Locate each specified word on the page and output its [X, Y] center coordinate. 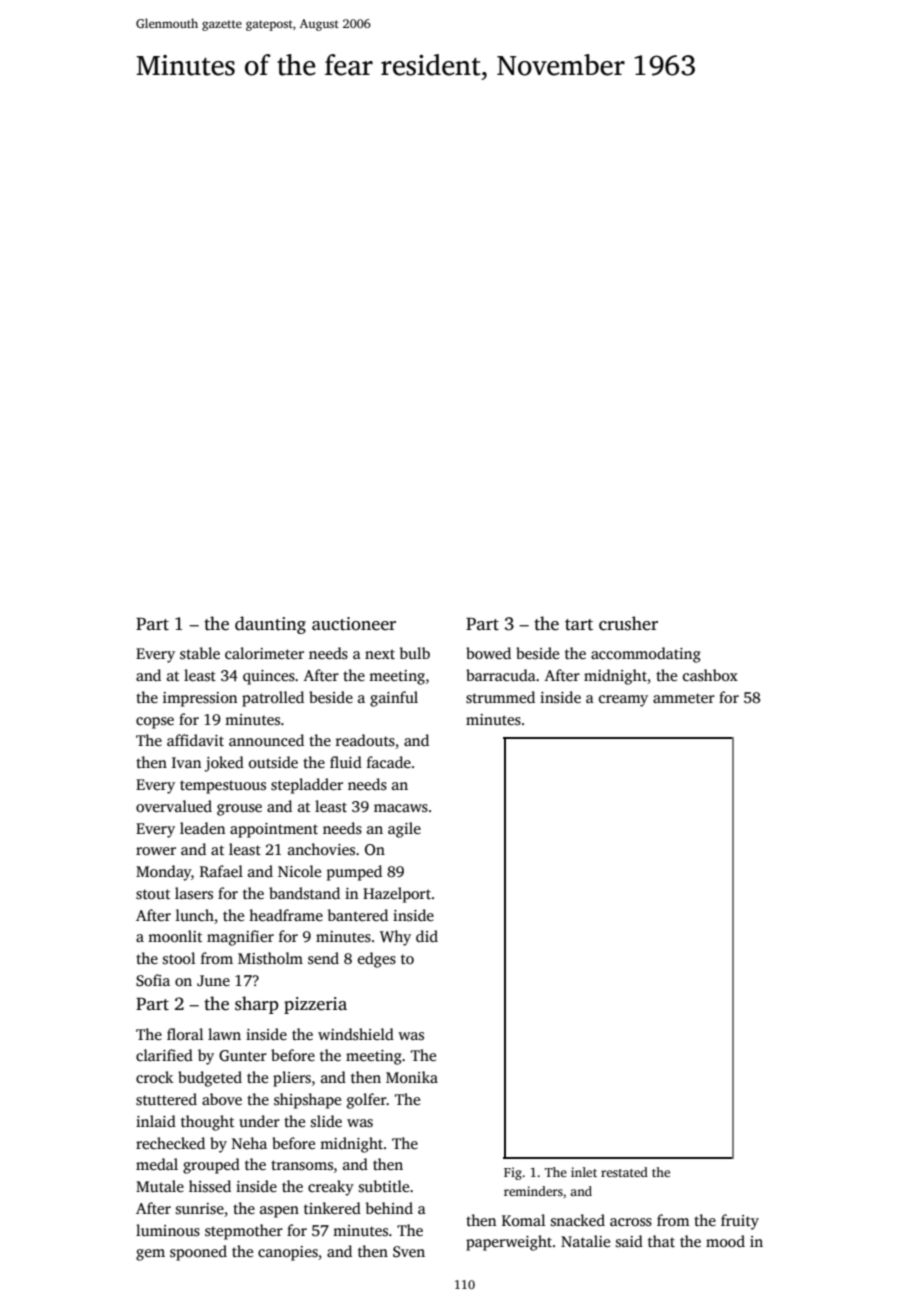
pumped [354, 873]
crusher [628, 623]
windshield [356, 1034]
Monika [412, 1077]
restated [624, 1172]
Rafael [221, 871]
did [427, 936]
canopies [288, 1253]
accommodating [646, 655]
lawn [224, 1034]
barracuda [501, 675]
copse [155, 723]
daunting [270, 625]
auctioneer [354, 624]
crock [154, 1077]
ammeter [684, 698]
